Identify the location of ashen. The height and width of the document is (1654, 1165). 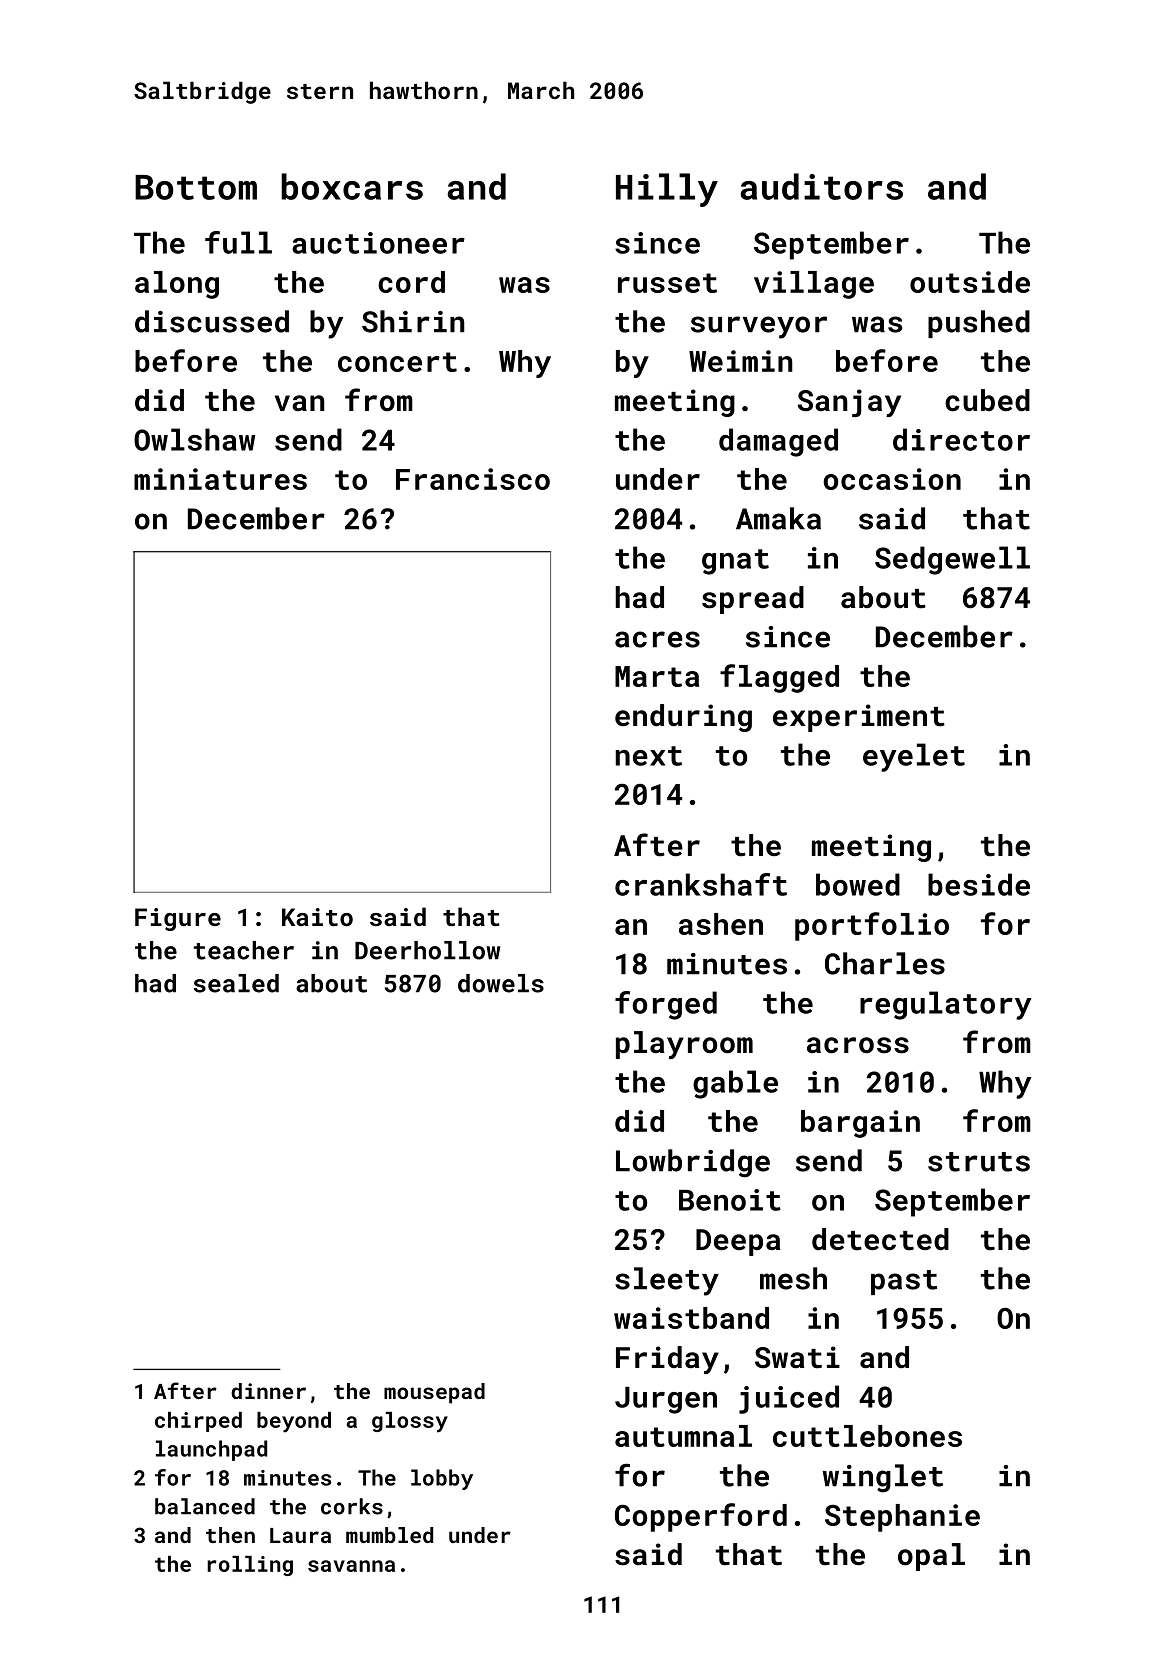
(721, 924).
